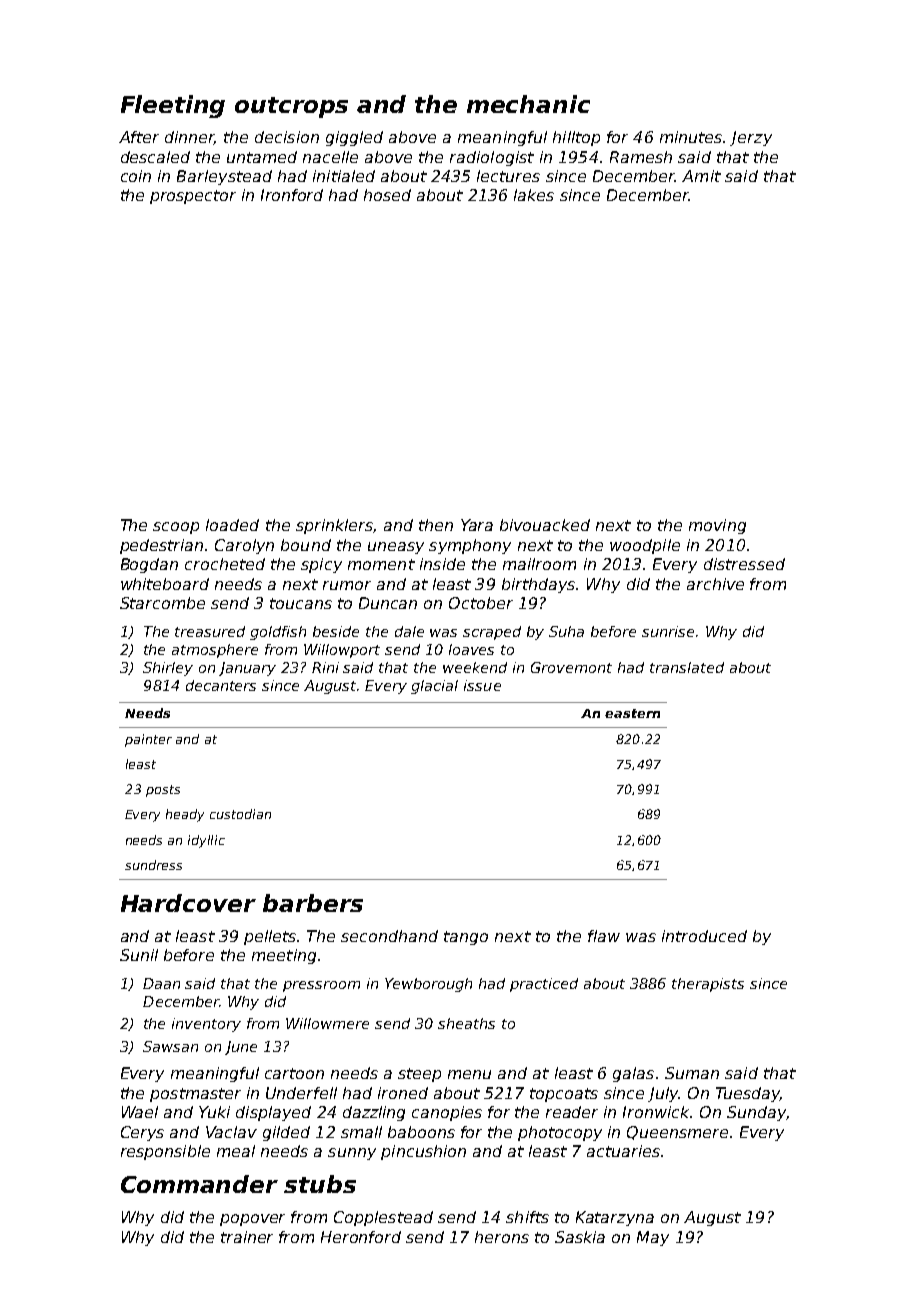 Image resolution: width=924 pixels, height=1308 pixels. Describe the element at coordinates (701, 176) in the document. I see `Amit` at that location.
